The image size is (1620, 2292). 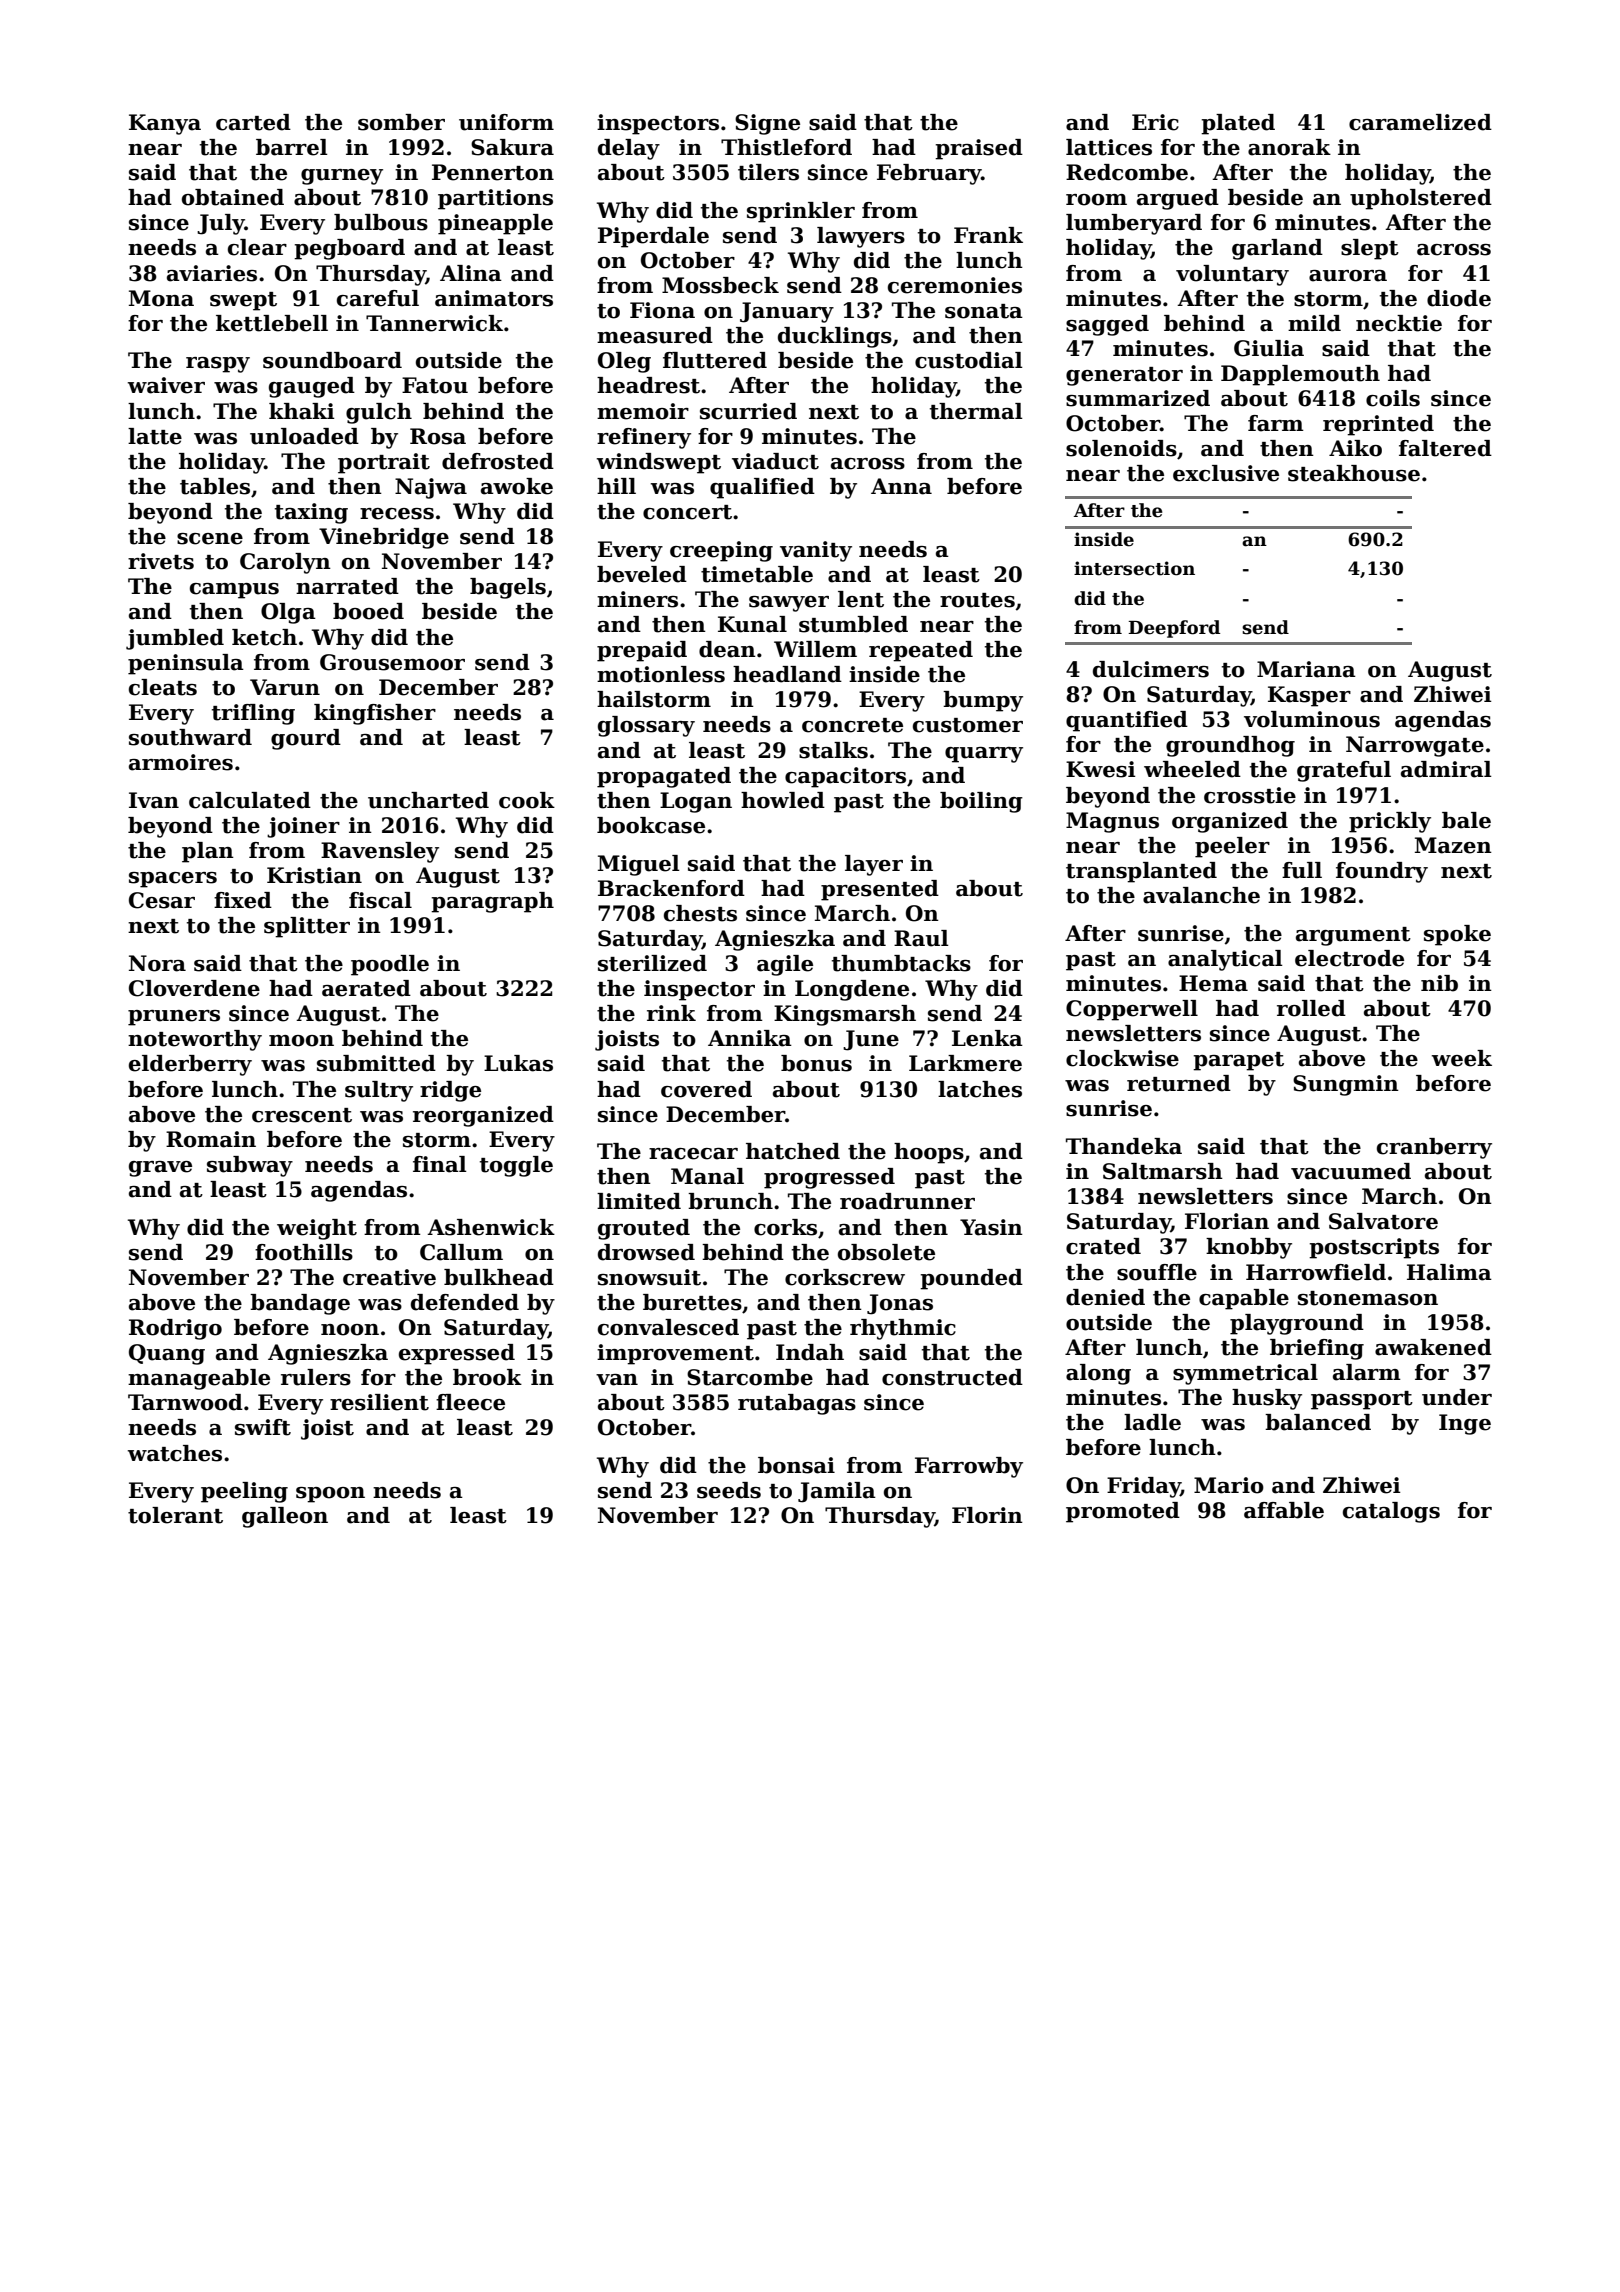 What do you see at coordinates (1316, 1272) in the document?
I see `Harrowfield` at bounding box center [1316, 1272].
